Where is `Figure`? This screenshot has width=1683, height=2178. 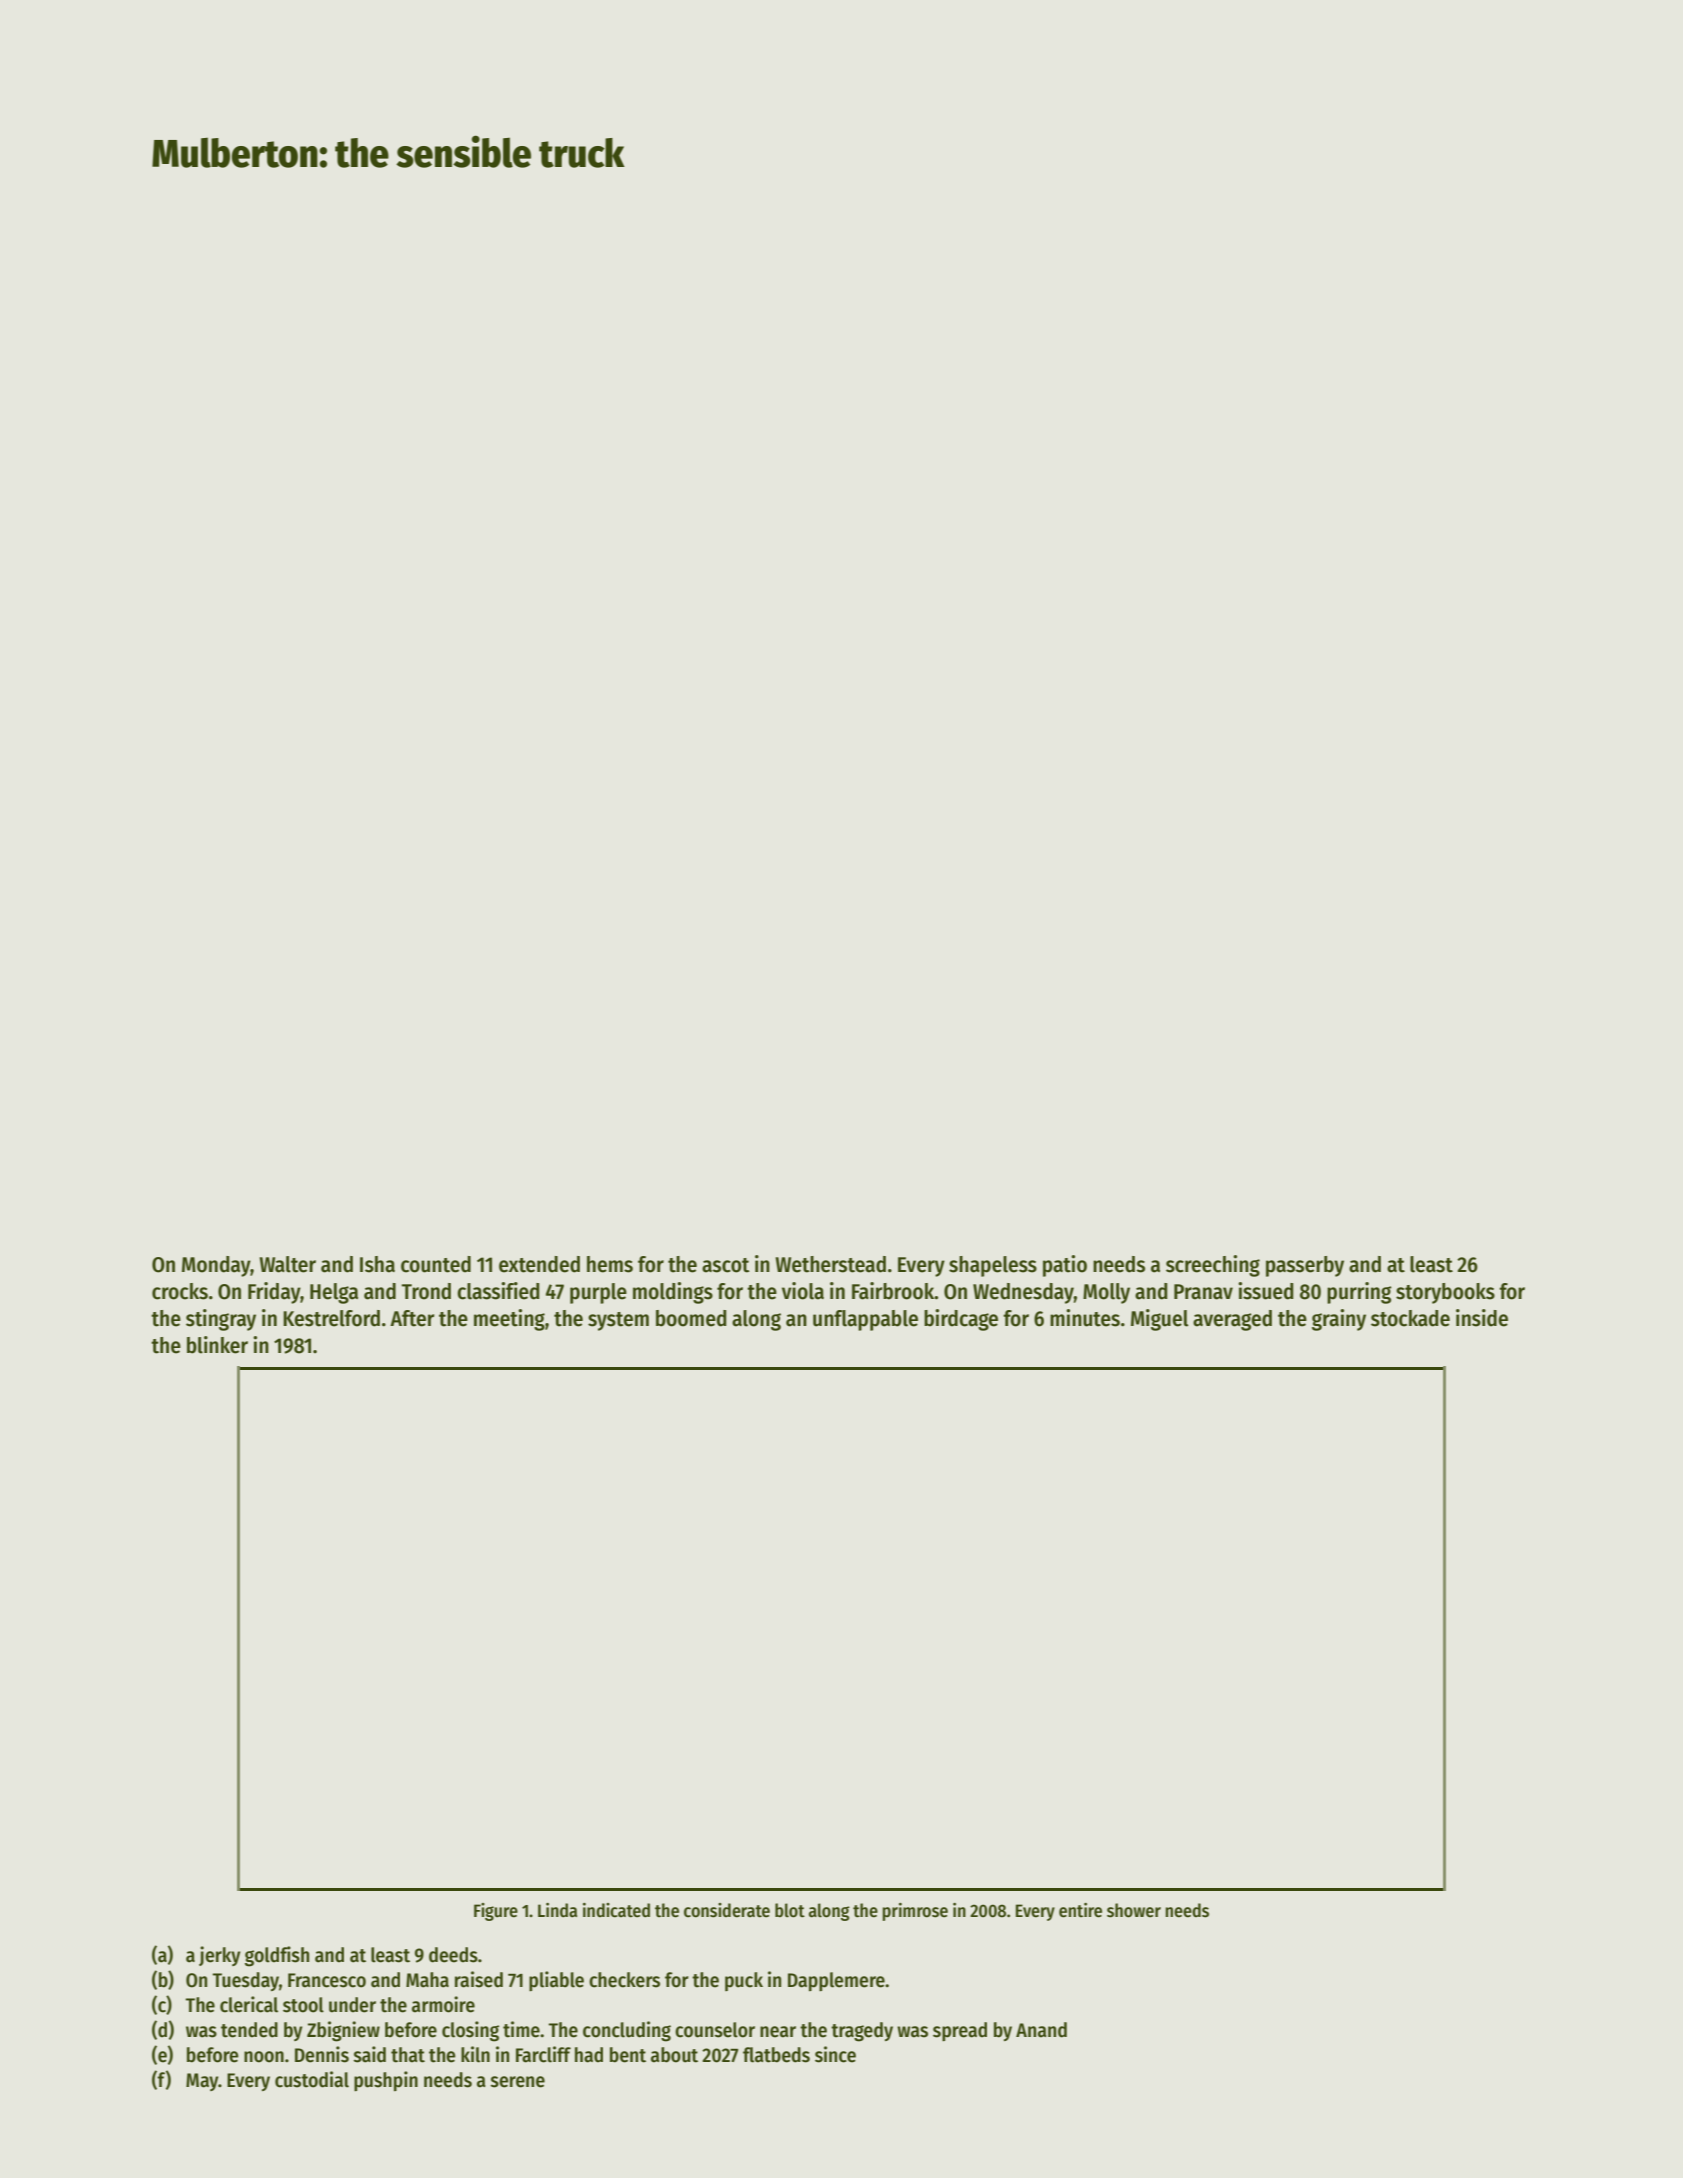
Figure is located at coordinates (496, 1912).
